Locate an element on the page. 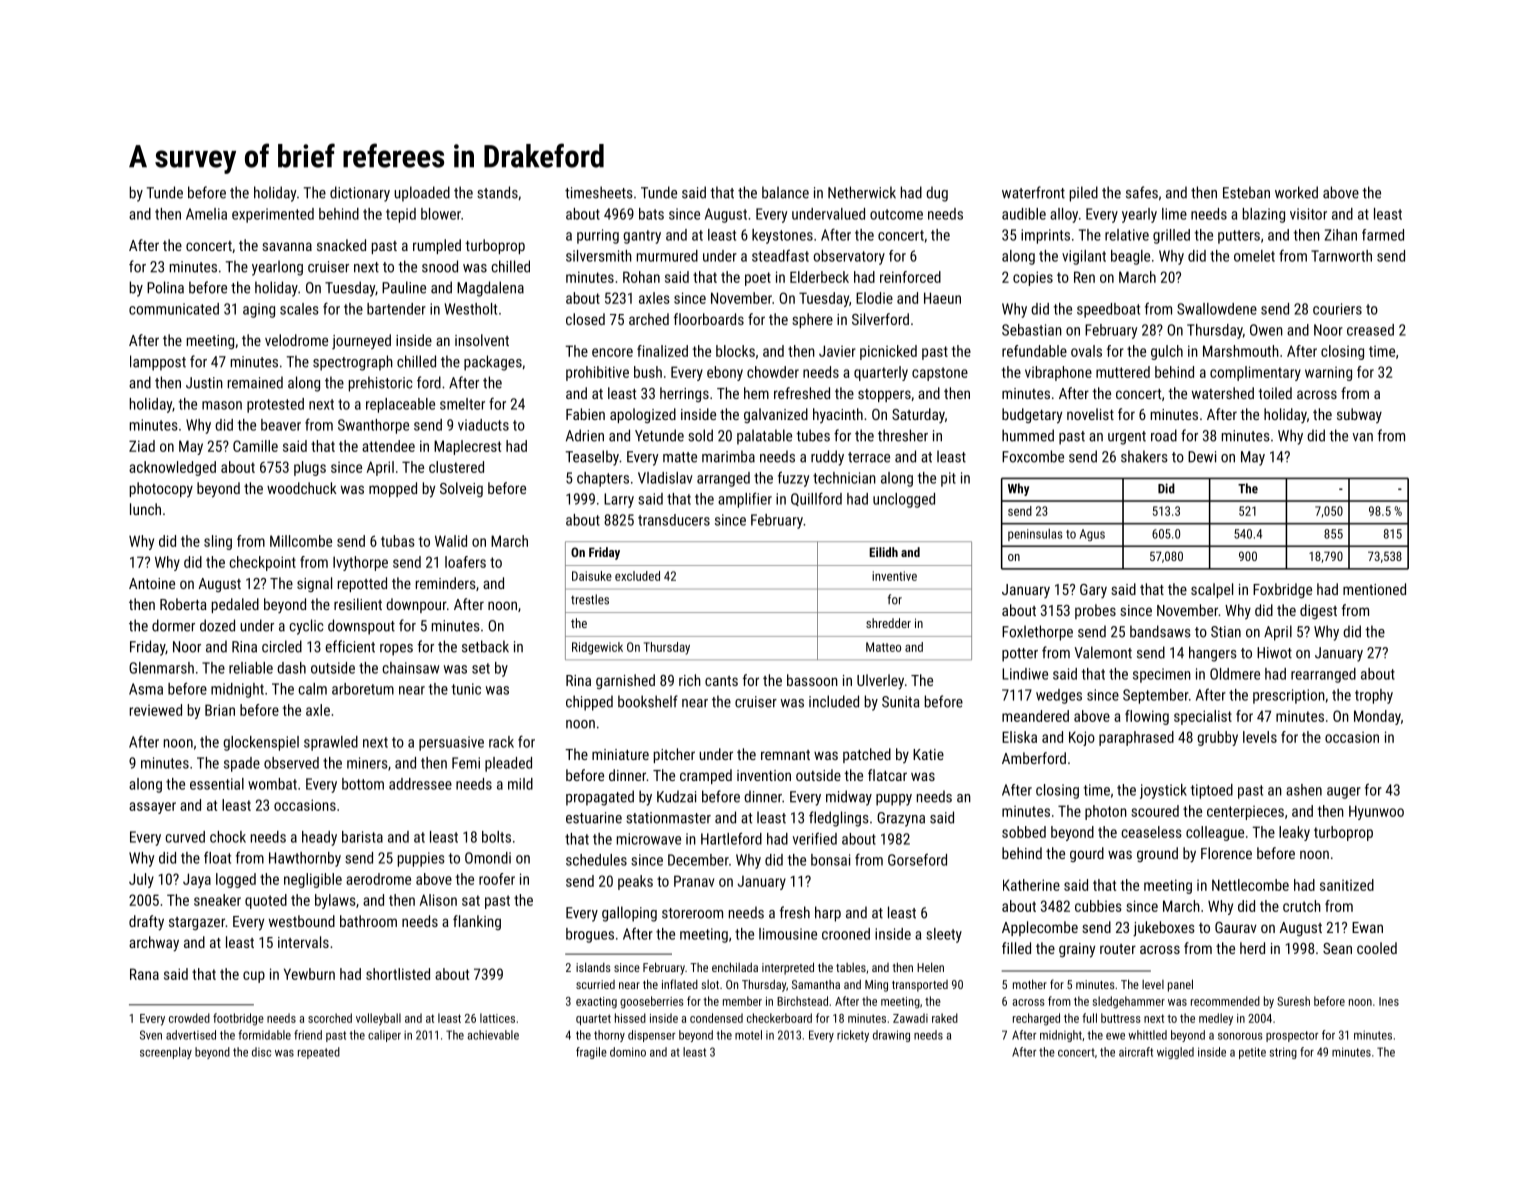 Image resolution: width=1537 pixels, height=1188 pixels. persuasive is located at coordinates (451, 743).
